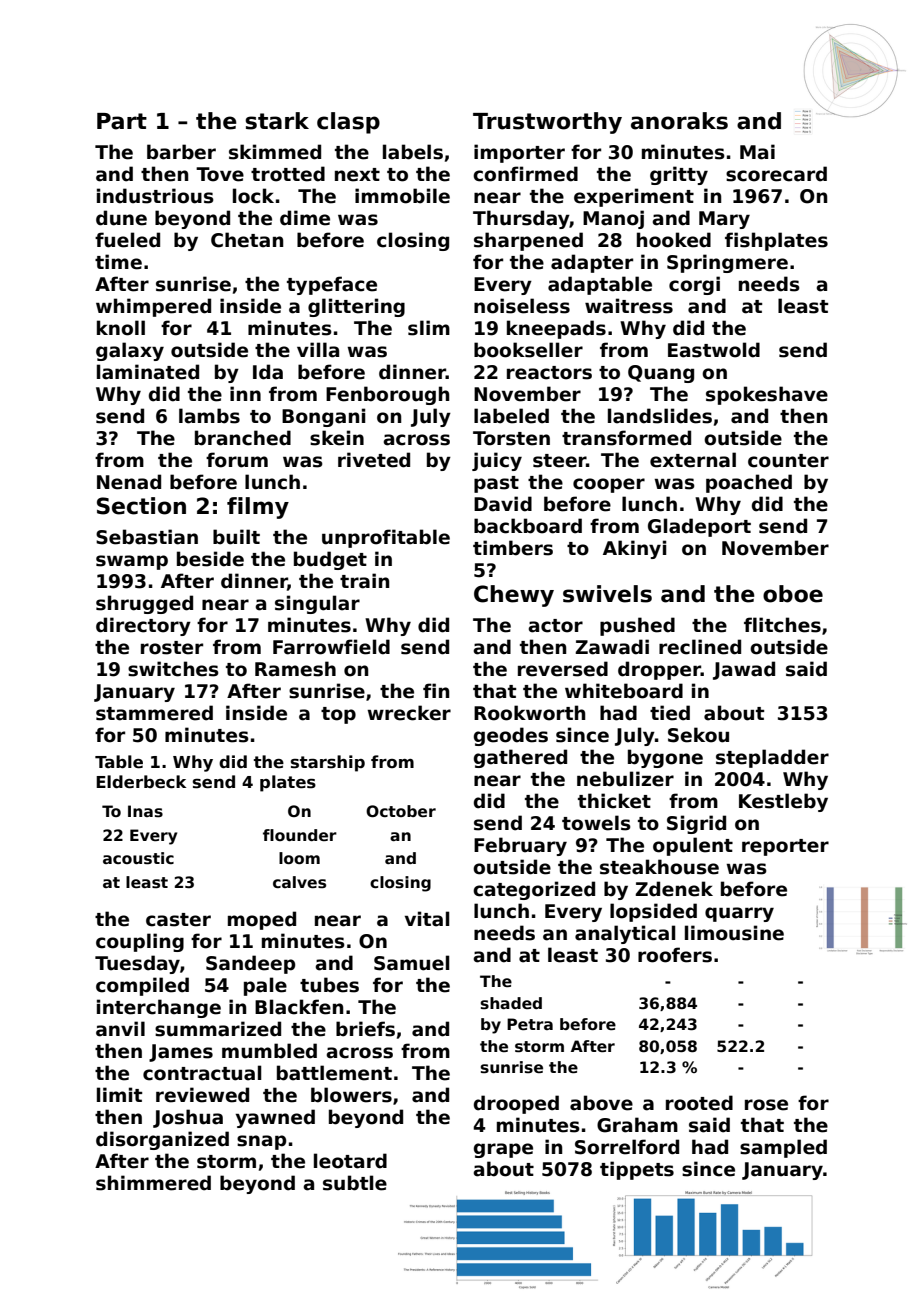  I want to click on rooted, so click(699, 1103).
